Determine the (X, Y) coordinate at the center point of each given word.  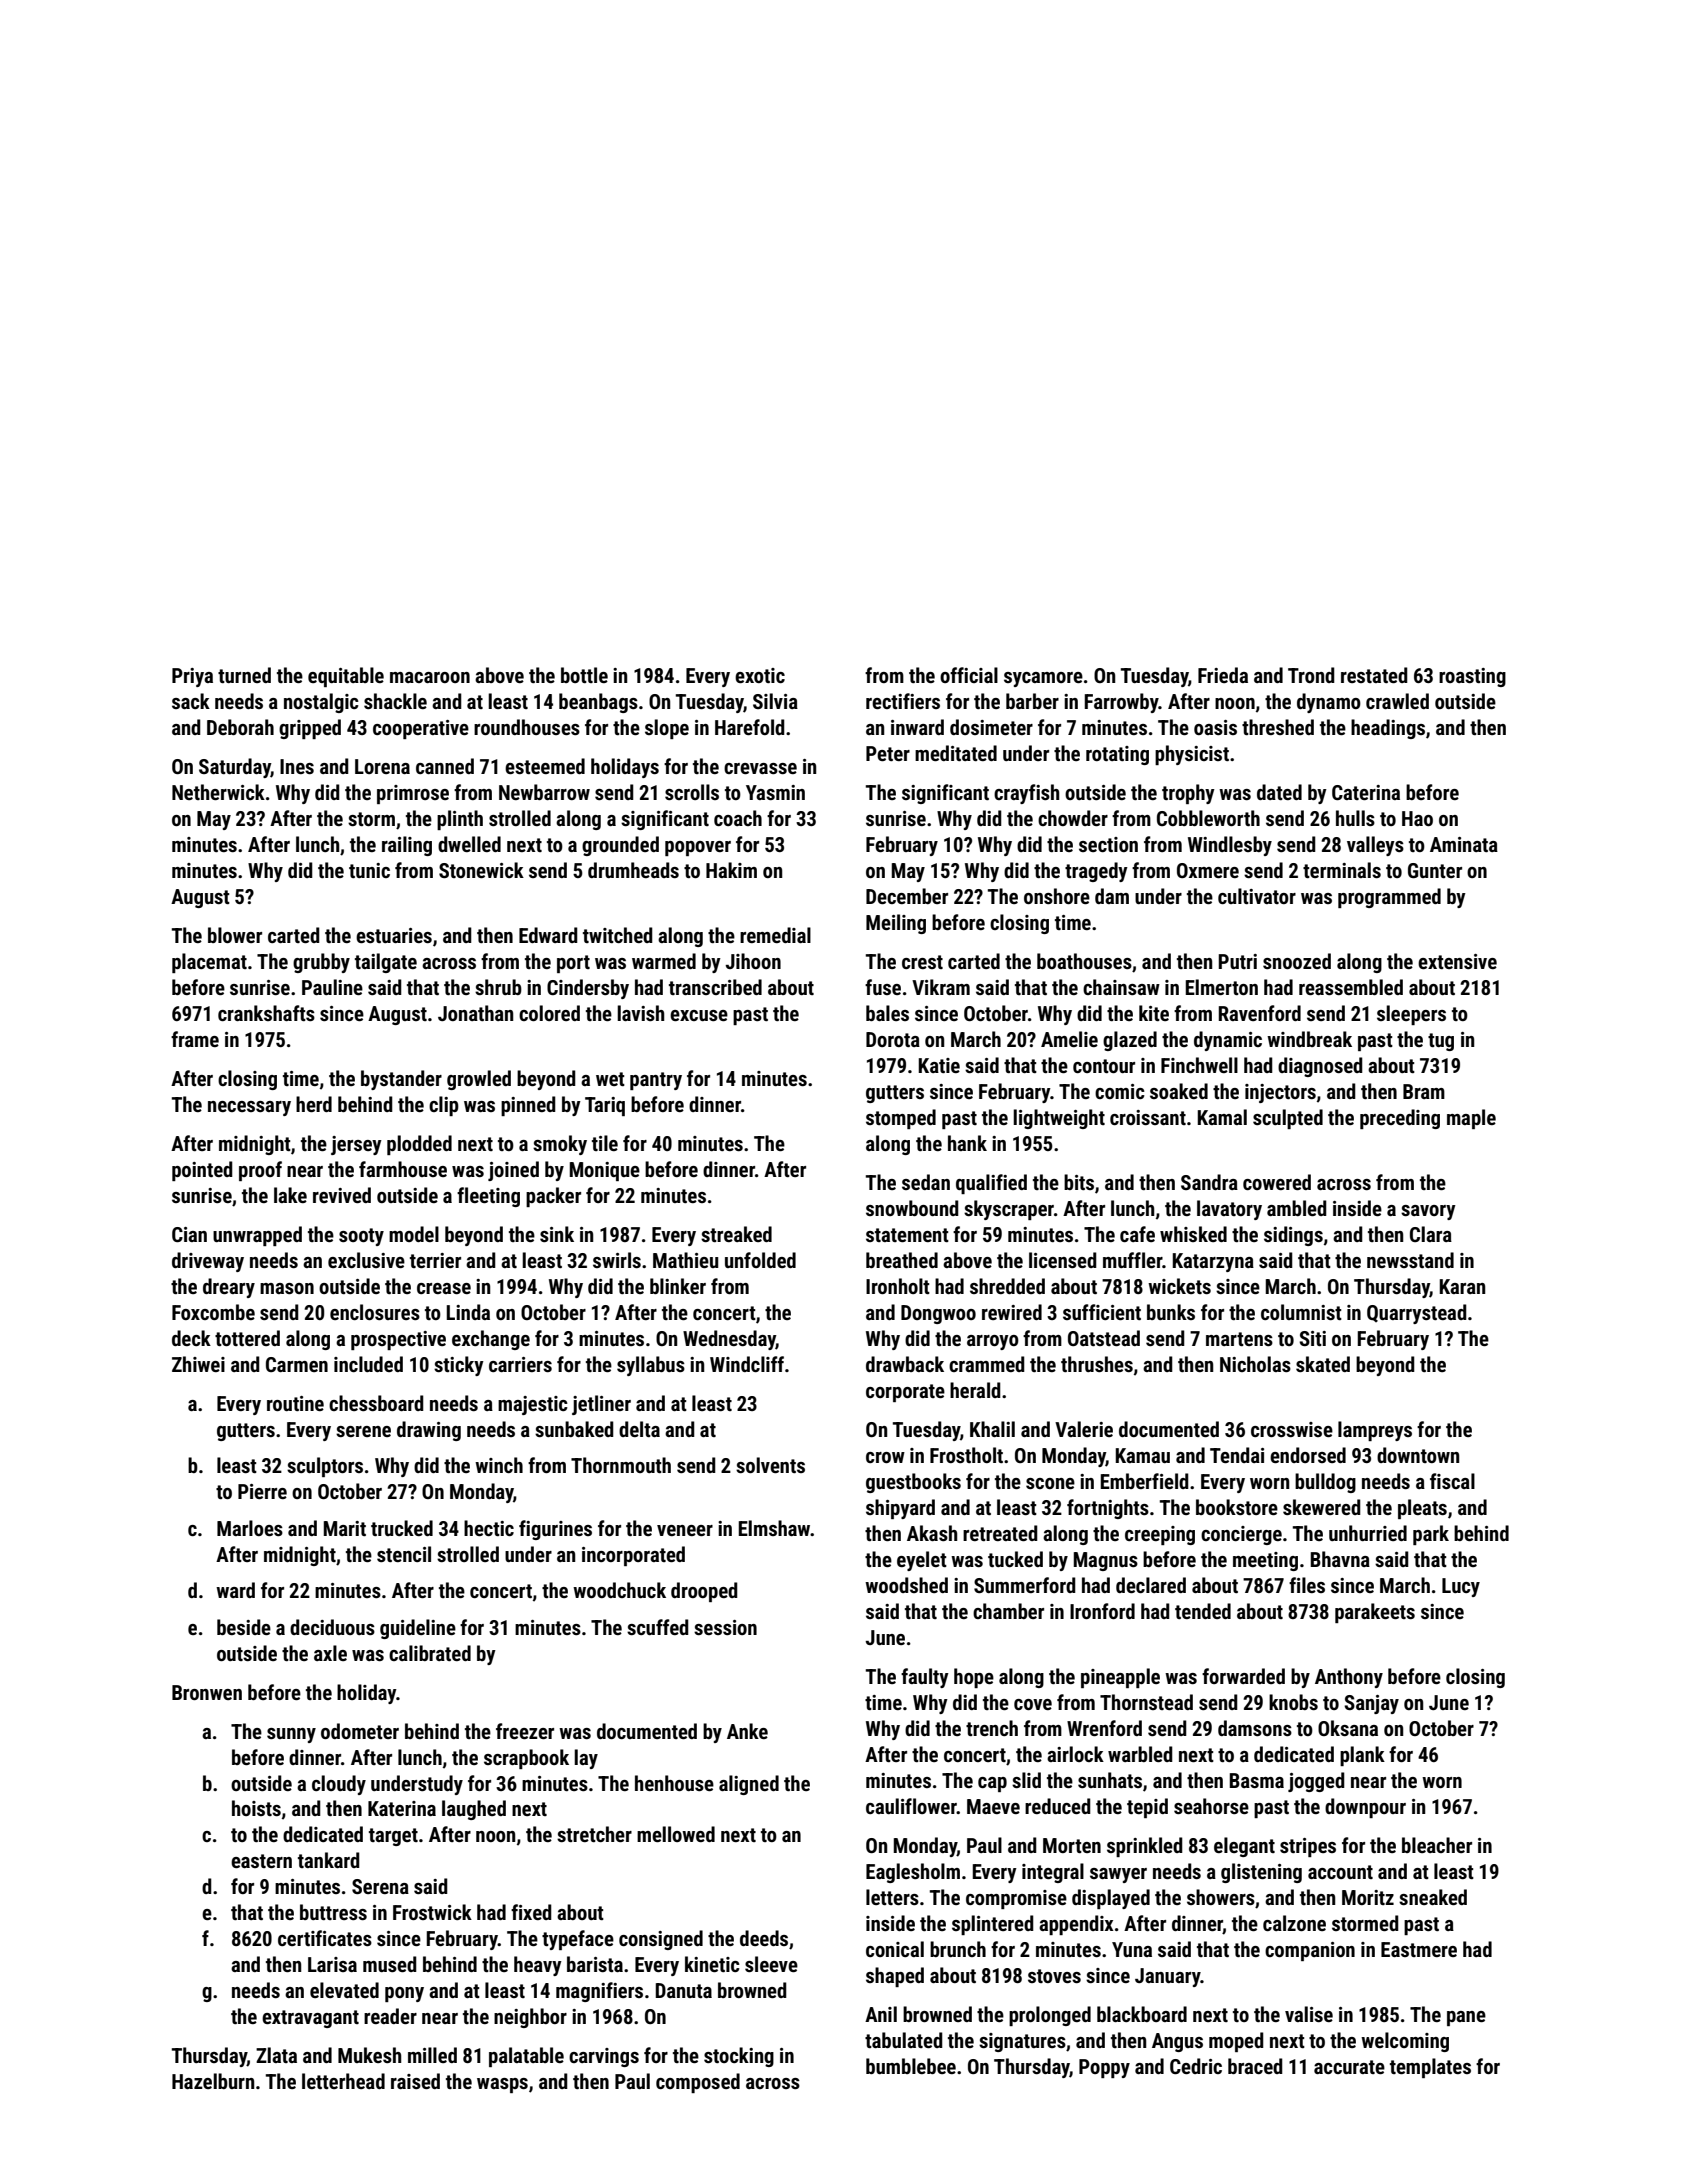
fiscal (1452, 1481)
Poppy (1104, 2068)
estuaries (394, 935)
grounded (620, 846)
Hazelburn (213, 2081)
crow (885, 1457)
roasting (1472, 677)
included (368, 1364)
